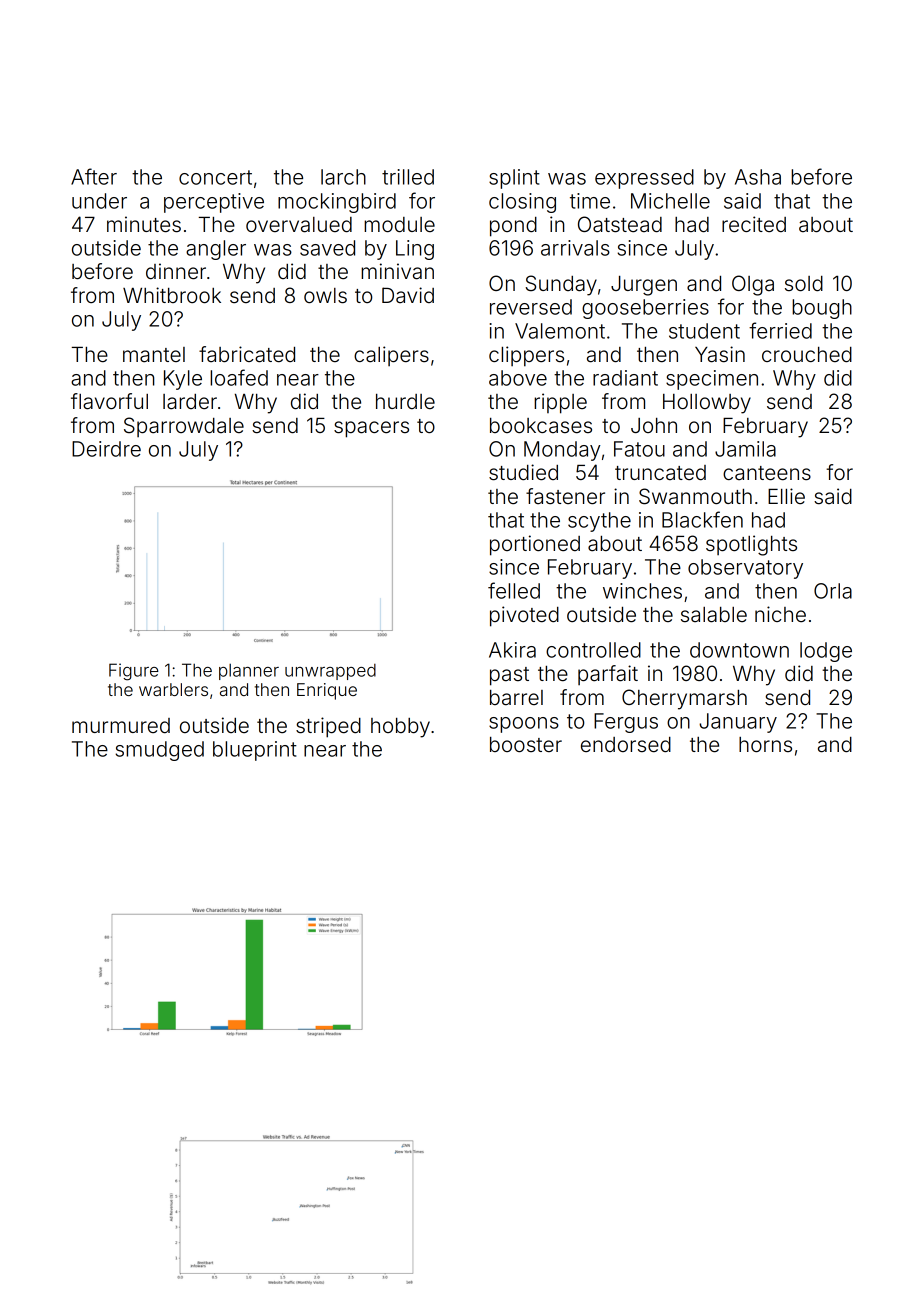 This screenshot has height=1311, width=924. What do you see at coordinates (106, 449) in the screenshot?
I see `Deirdre` at bounding box center [106, 449].
